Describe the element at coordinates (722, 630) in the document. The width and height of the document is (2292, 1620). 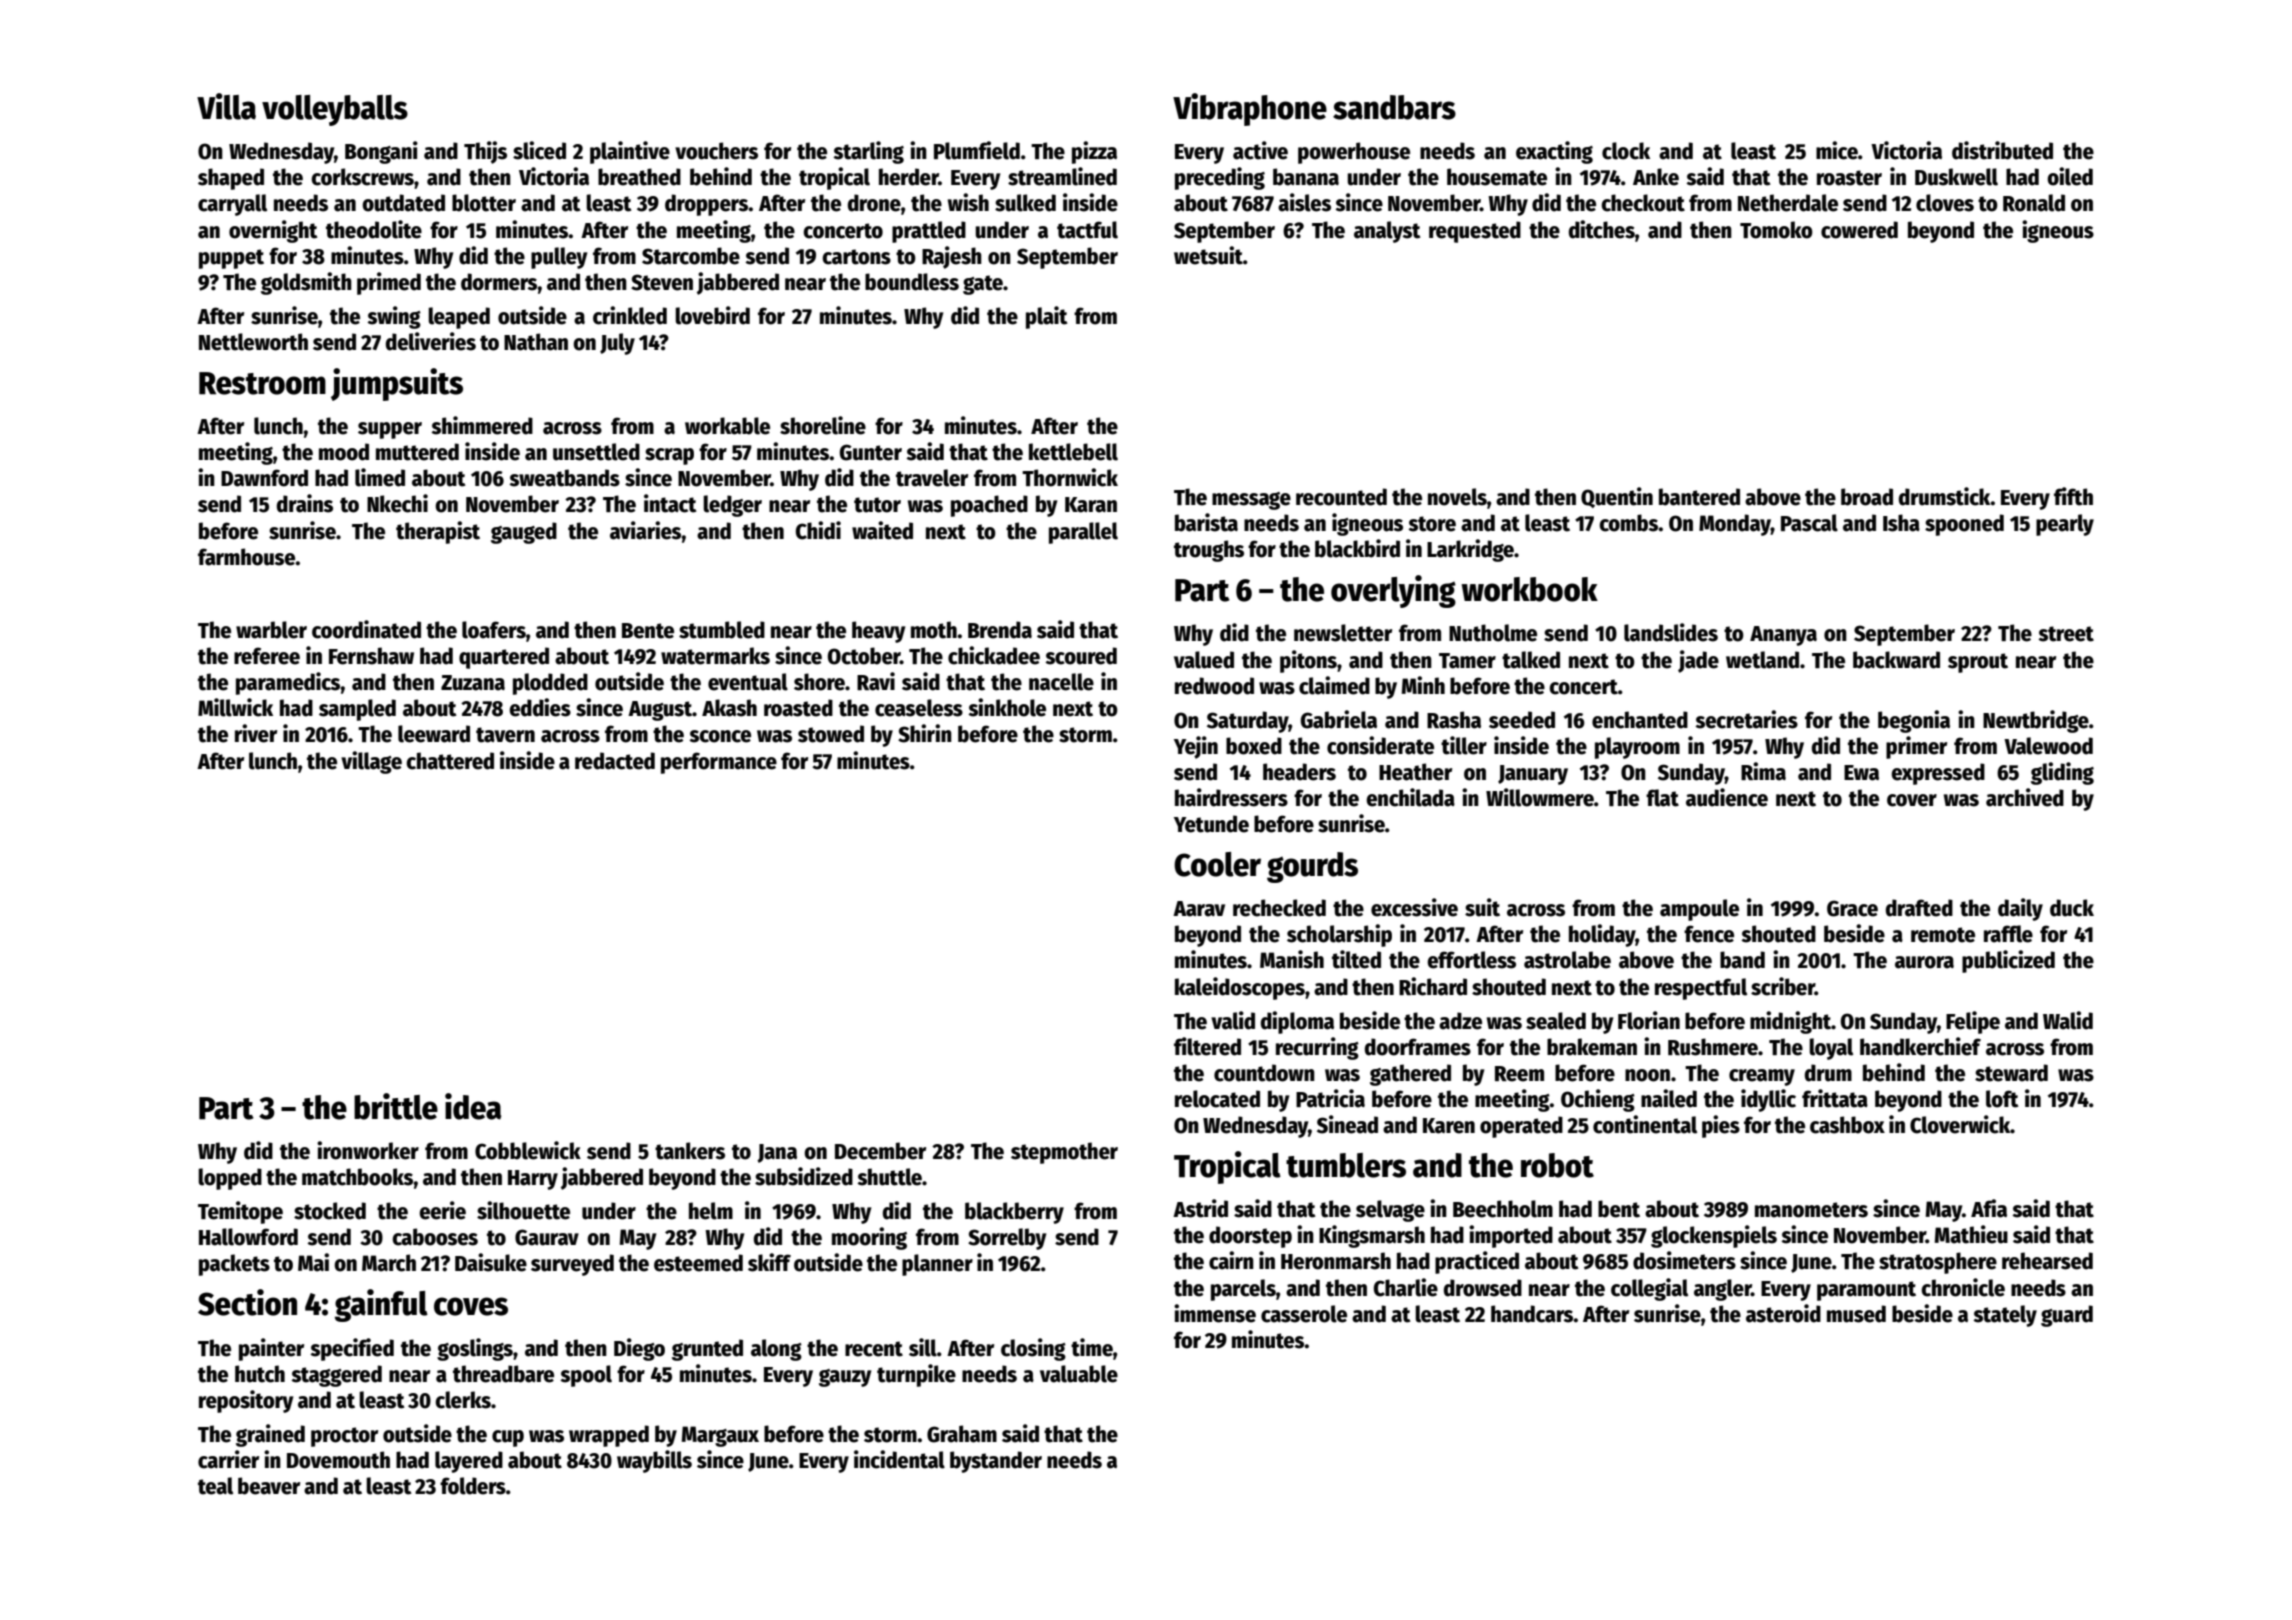
I see `stumbled` at that location.
